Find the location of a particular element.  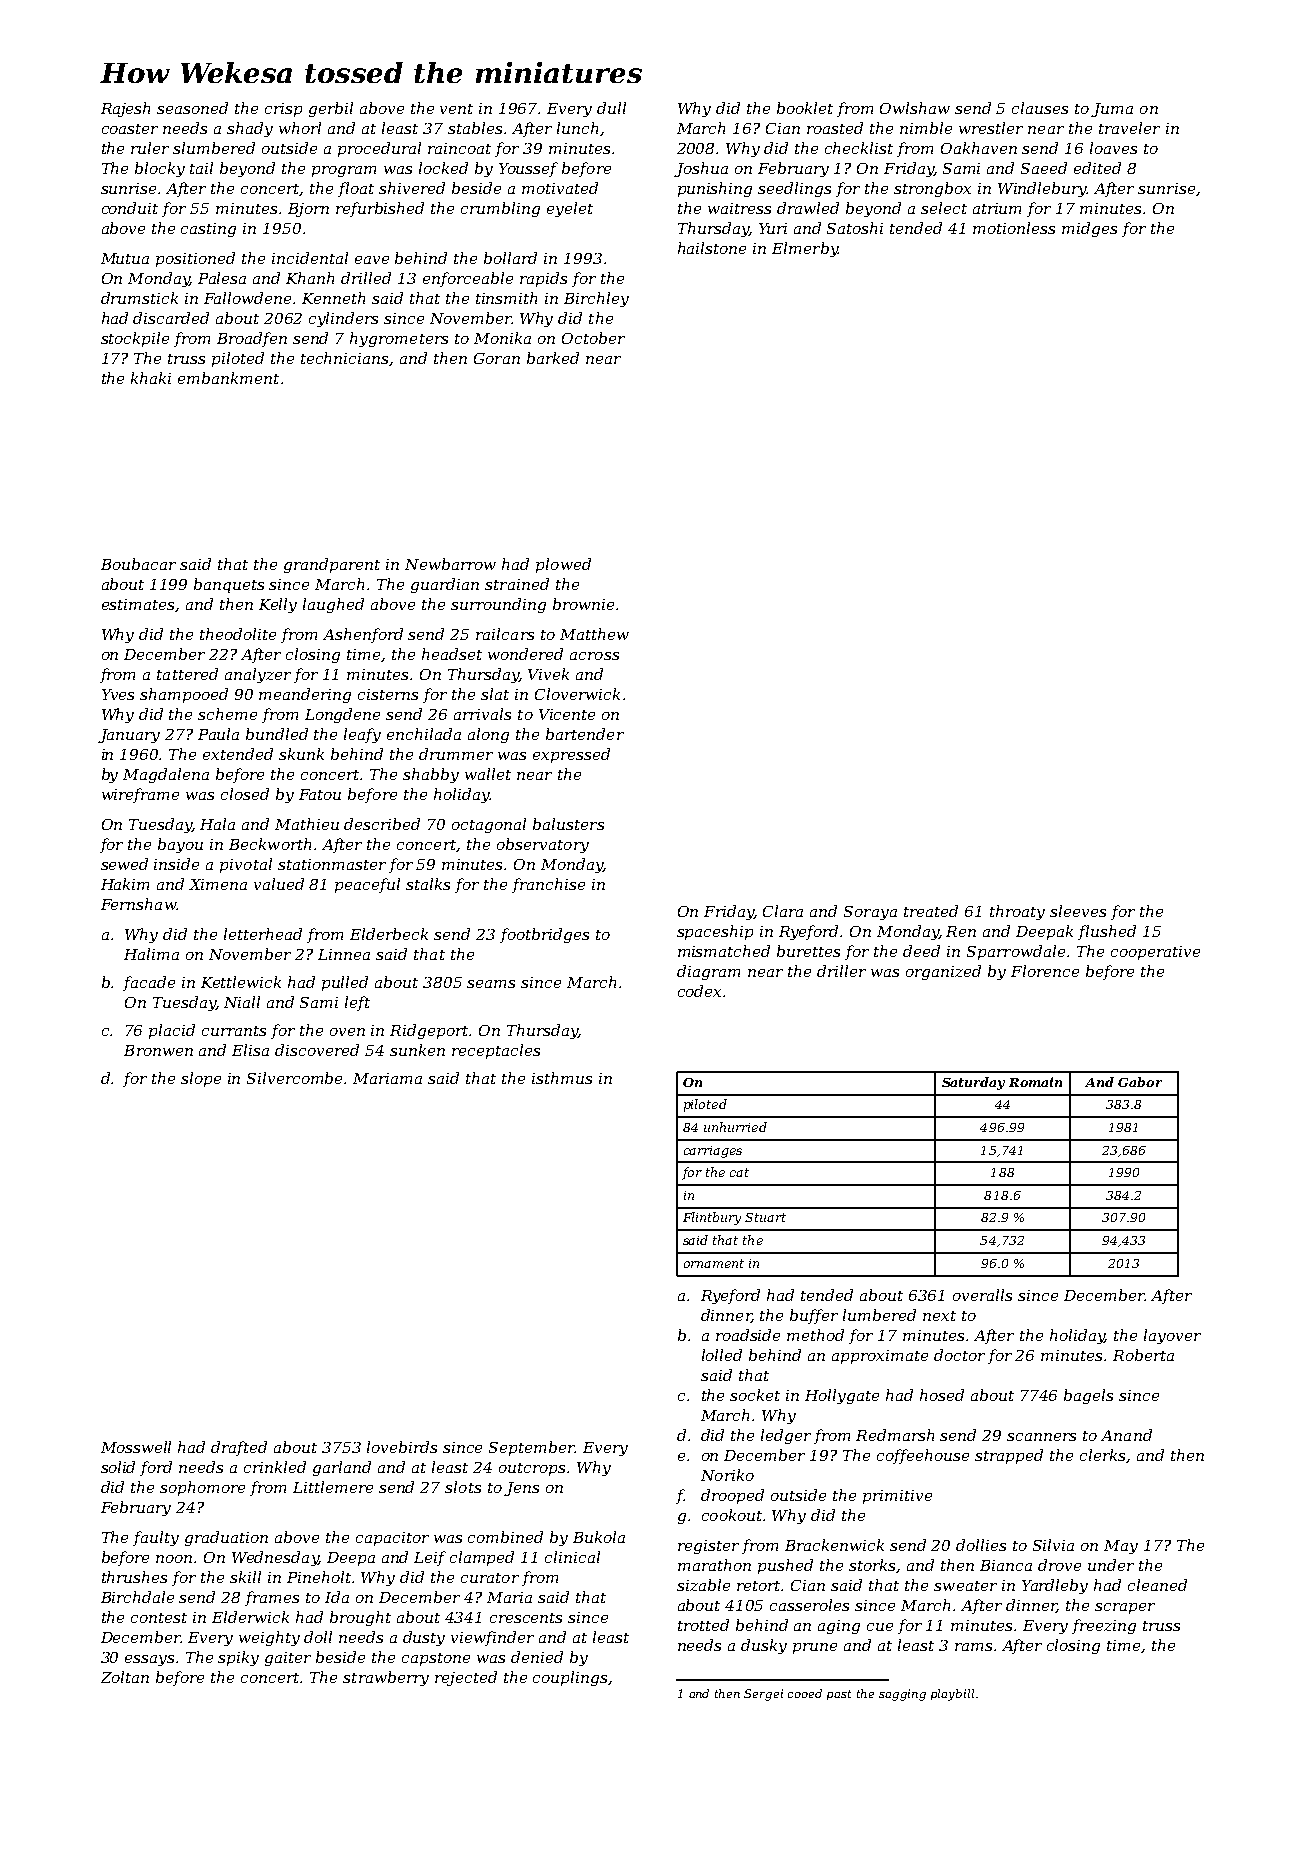

Silvia is located at coordinates (1053, 1545).
